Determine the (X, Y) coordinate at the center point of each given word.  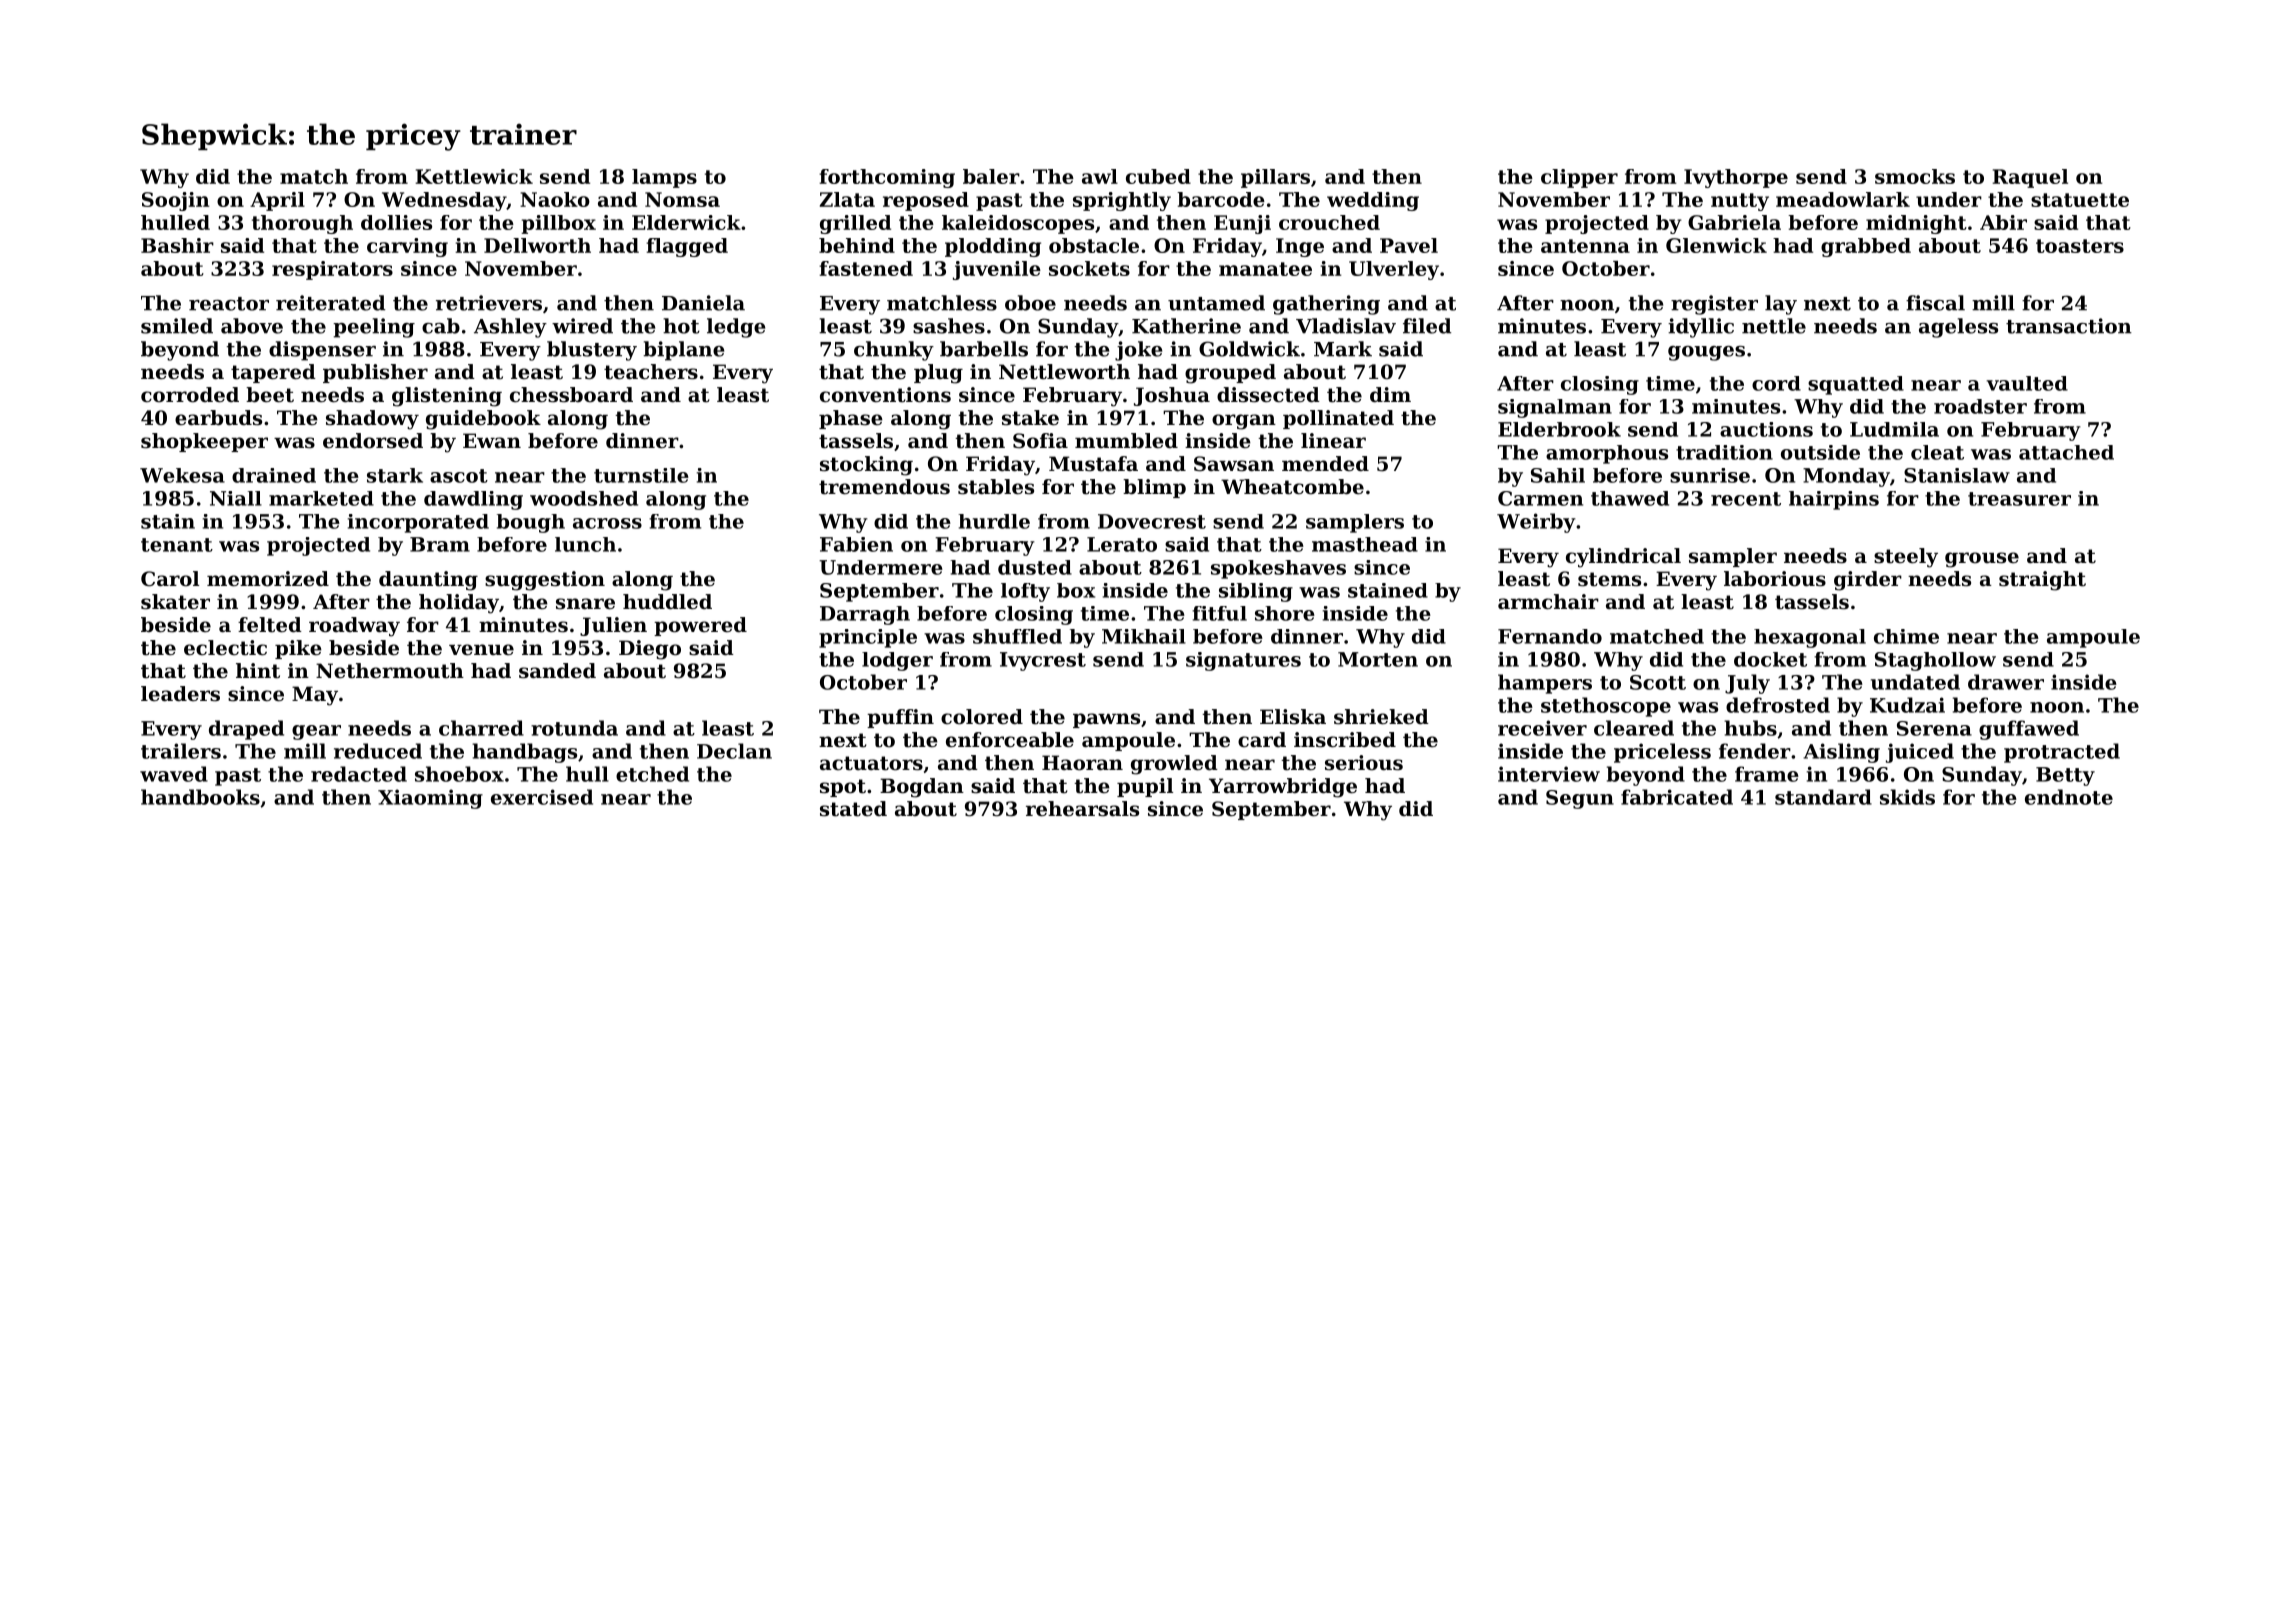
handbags (524, 753)
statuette (2080, 200)
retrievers (489, 303)
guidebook (483, 420)
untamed (1216, 303)
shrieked (1381, 717)
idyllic (1701, 328)
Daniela (703, 303)
